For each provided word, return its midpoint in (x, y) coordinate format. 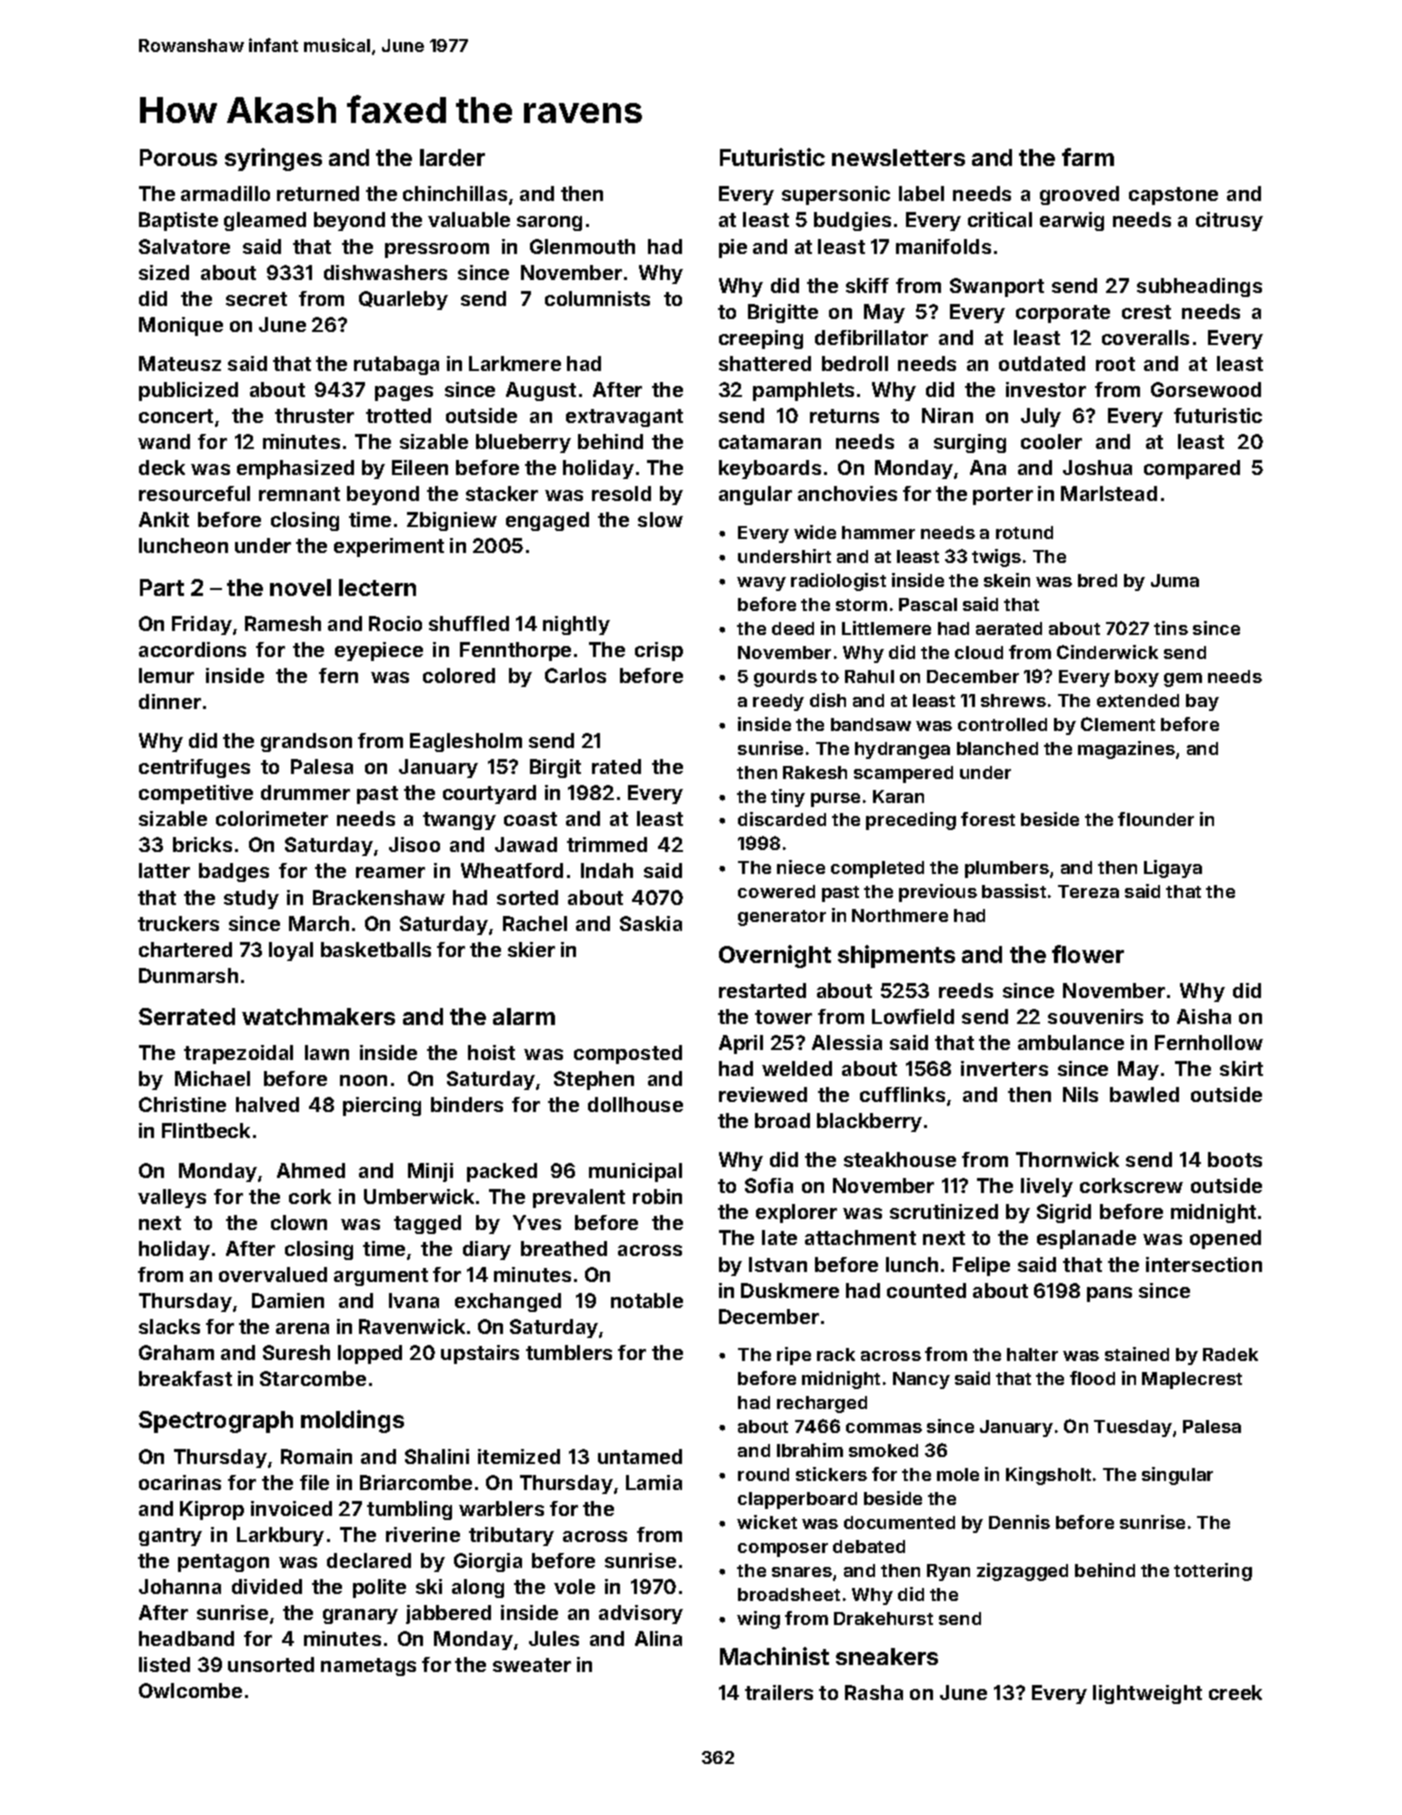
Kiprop (212, 1510)
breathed (564, 1248)
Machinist (774, 1656)
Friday (202, 625)
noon (363, 1080)
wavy (761, 584)
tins (1171, 628)
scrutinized (944, 1211)
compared (1192, 469)
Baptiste (178, 221)
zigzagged (1022, 1572)
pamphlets (803, 391)
